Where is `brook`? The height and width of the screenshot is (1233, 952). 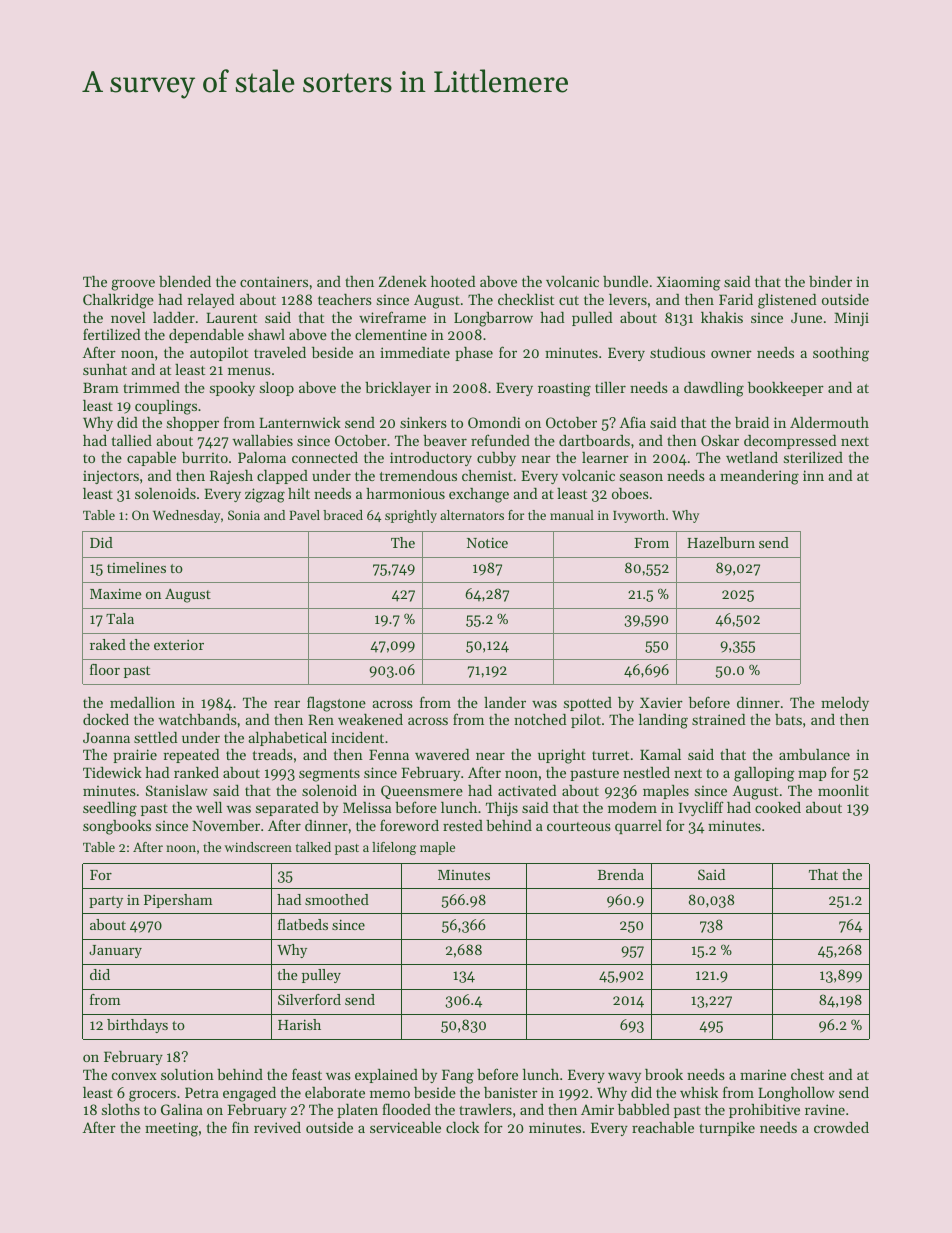
brook is located at coordinates (664, 1074).
